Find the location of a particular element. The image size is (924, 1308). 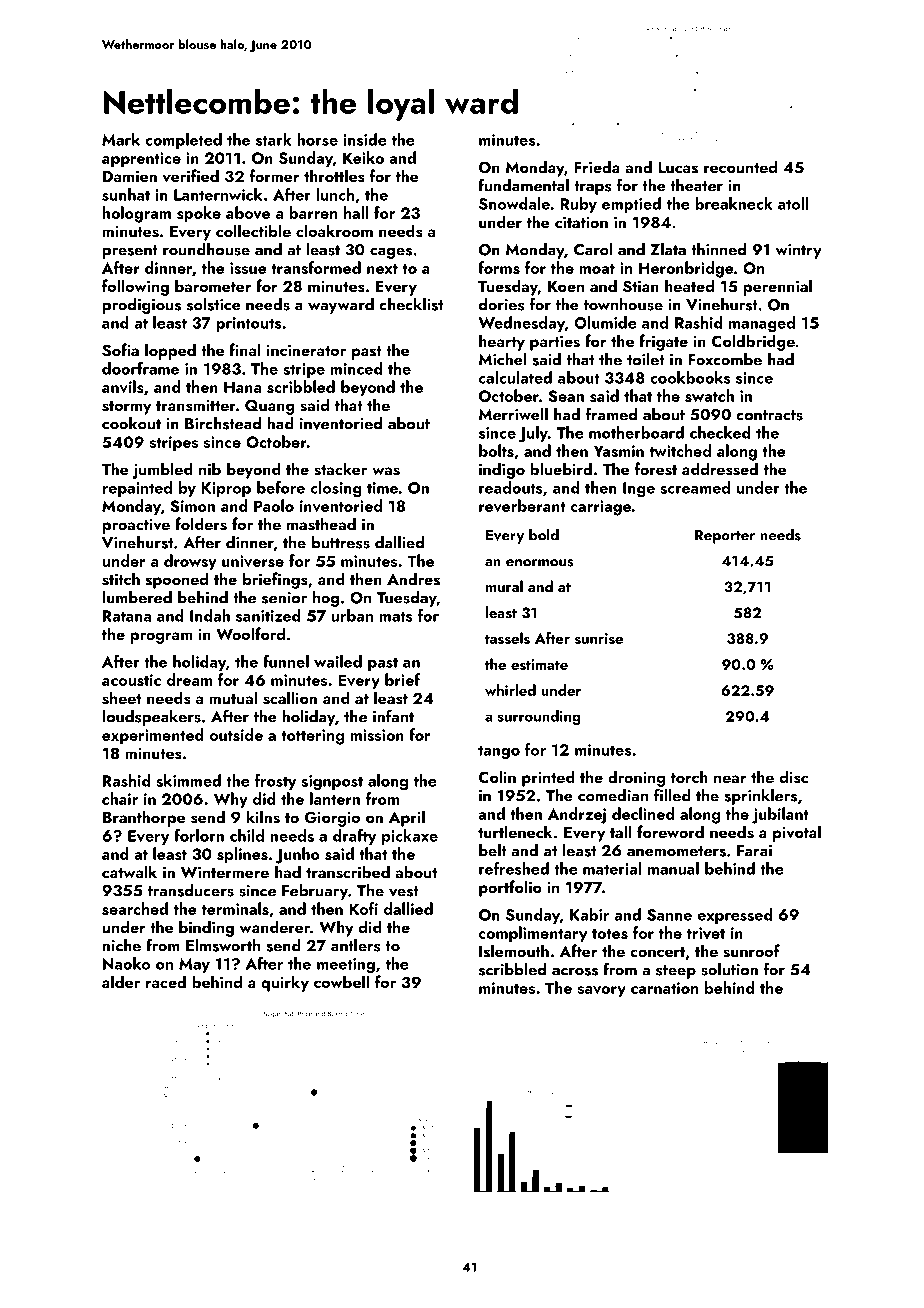

fundamental is located at coordinates (523, 185).
